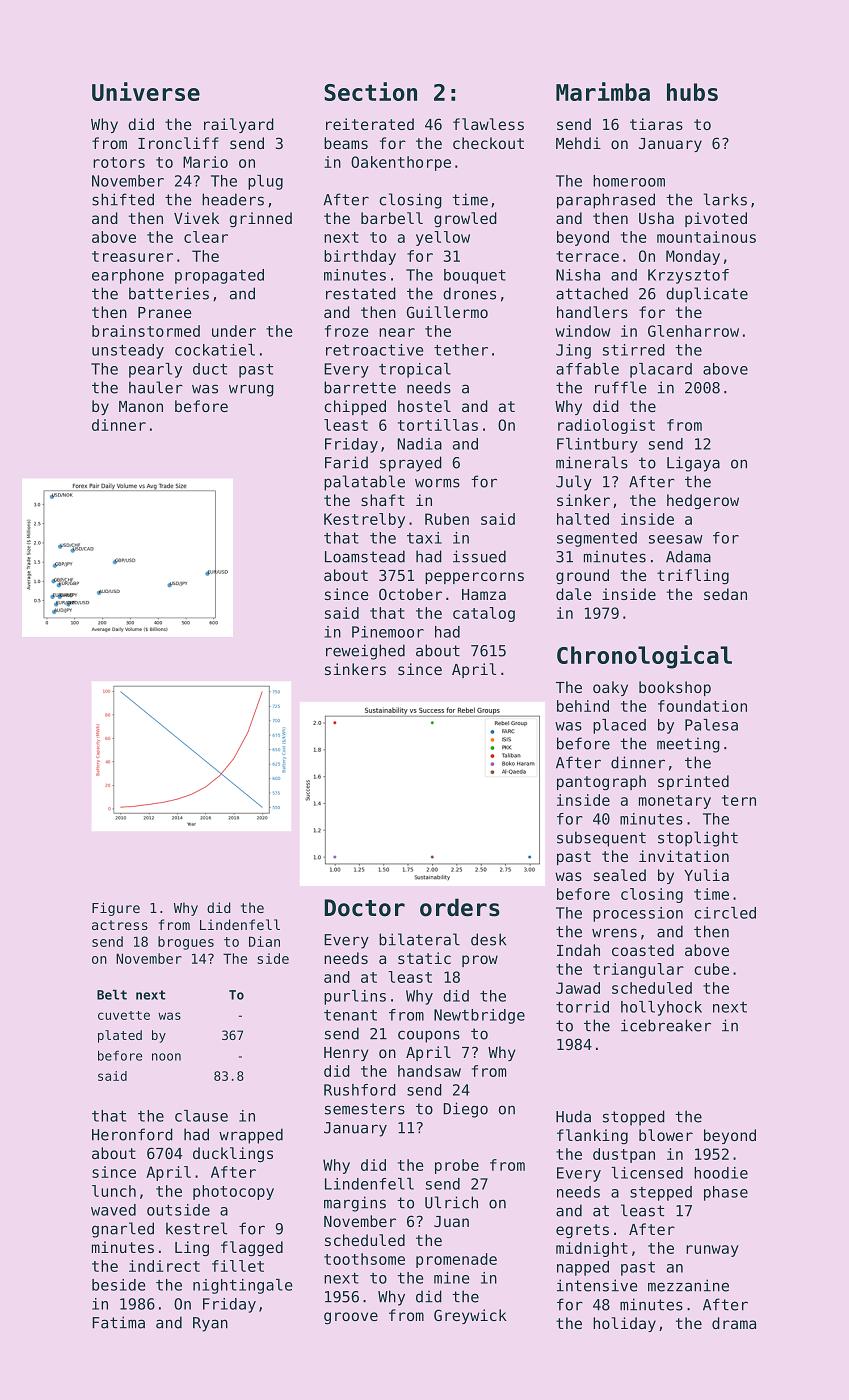 The image size is (849, 1400). What do you see at coordinates (365, 652) in the screenshot?
I see `reweighed` at bounding box center [365, 652].
